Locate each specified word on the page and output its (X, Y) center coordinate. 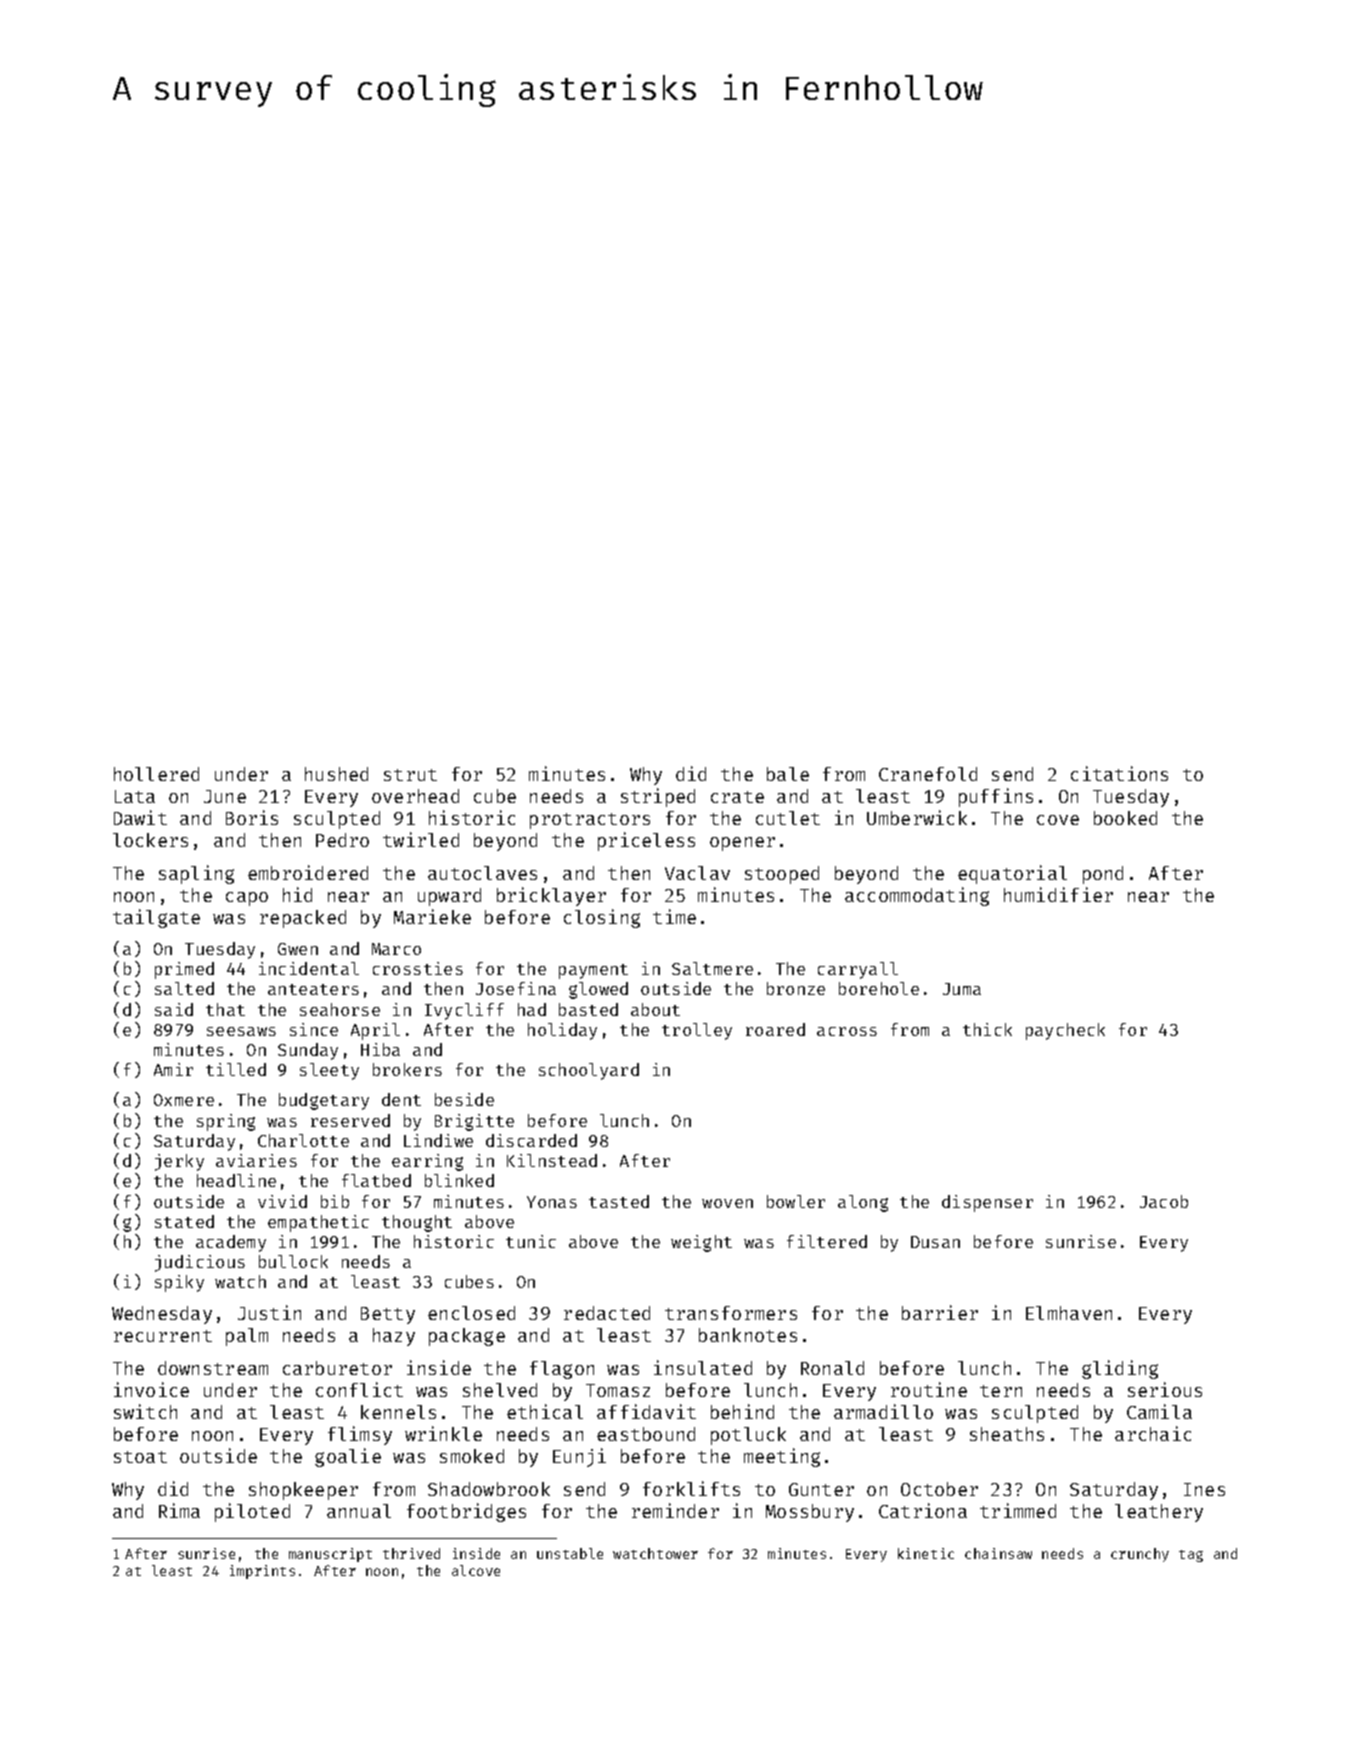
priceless (646, 841)
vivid (282, 1201)
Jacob (1164, 1201)
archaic (1153, 1433)
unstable (570, 1553)
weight (701, 1243)
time (674, 916)
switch (145, 1411)
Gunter (821, 1489)
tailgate (156, 918)
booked (1125, 818)
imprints (262, 1572)
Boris (252, 817)
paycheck (1065, 1031)
